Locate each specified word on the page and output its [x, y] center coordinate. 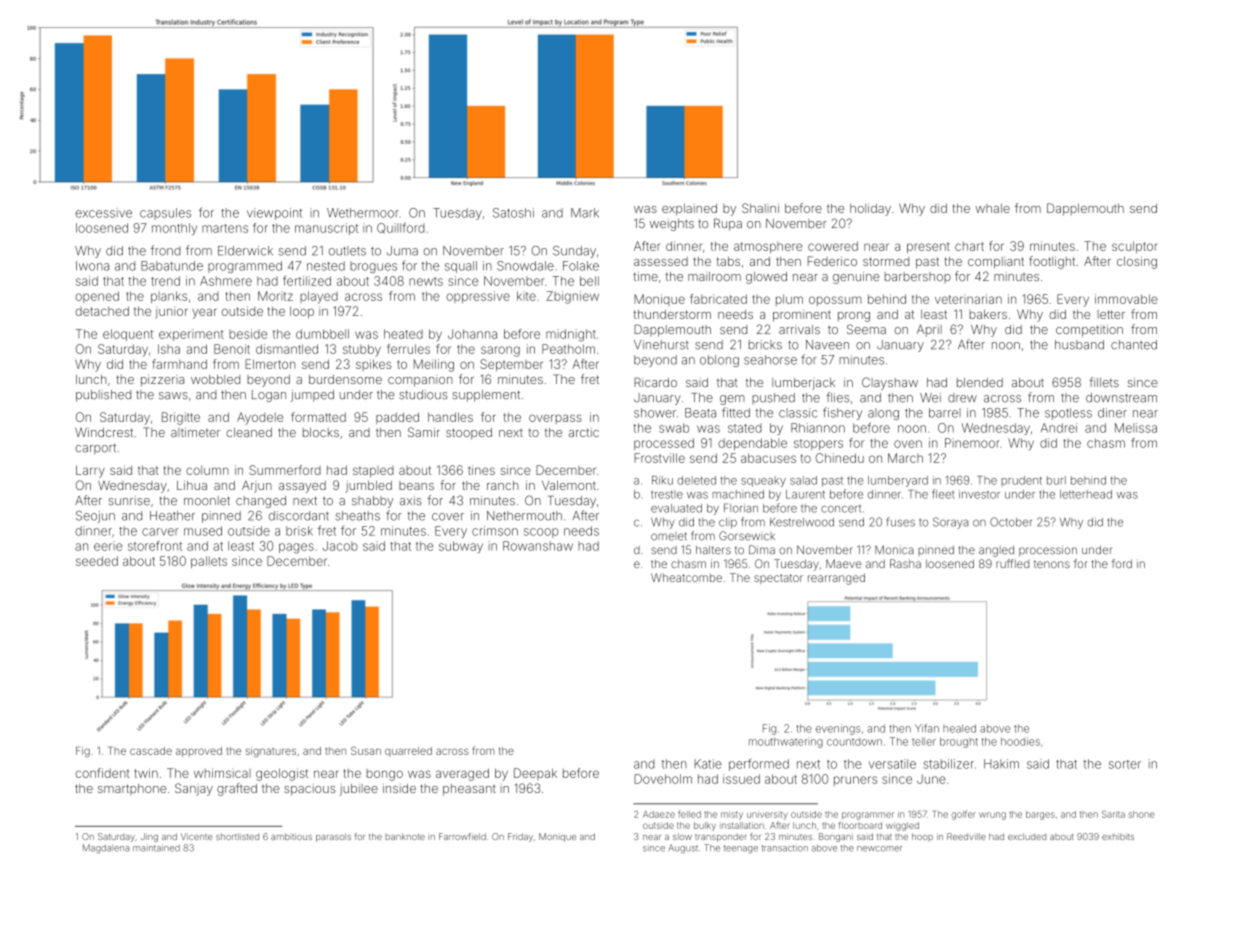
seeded [97, 561]
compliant [996, 263]
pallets [209, 562]
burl [1056, 480]
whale [992, 208]
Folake [581, 266]
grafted [237, 789]
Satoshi [513, 213]
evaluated [676, 508]
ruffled [1012, 563]
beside [248, 334]
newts [426, 281]
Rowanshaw [538, 546]
